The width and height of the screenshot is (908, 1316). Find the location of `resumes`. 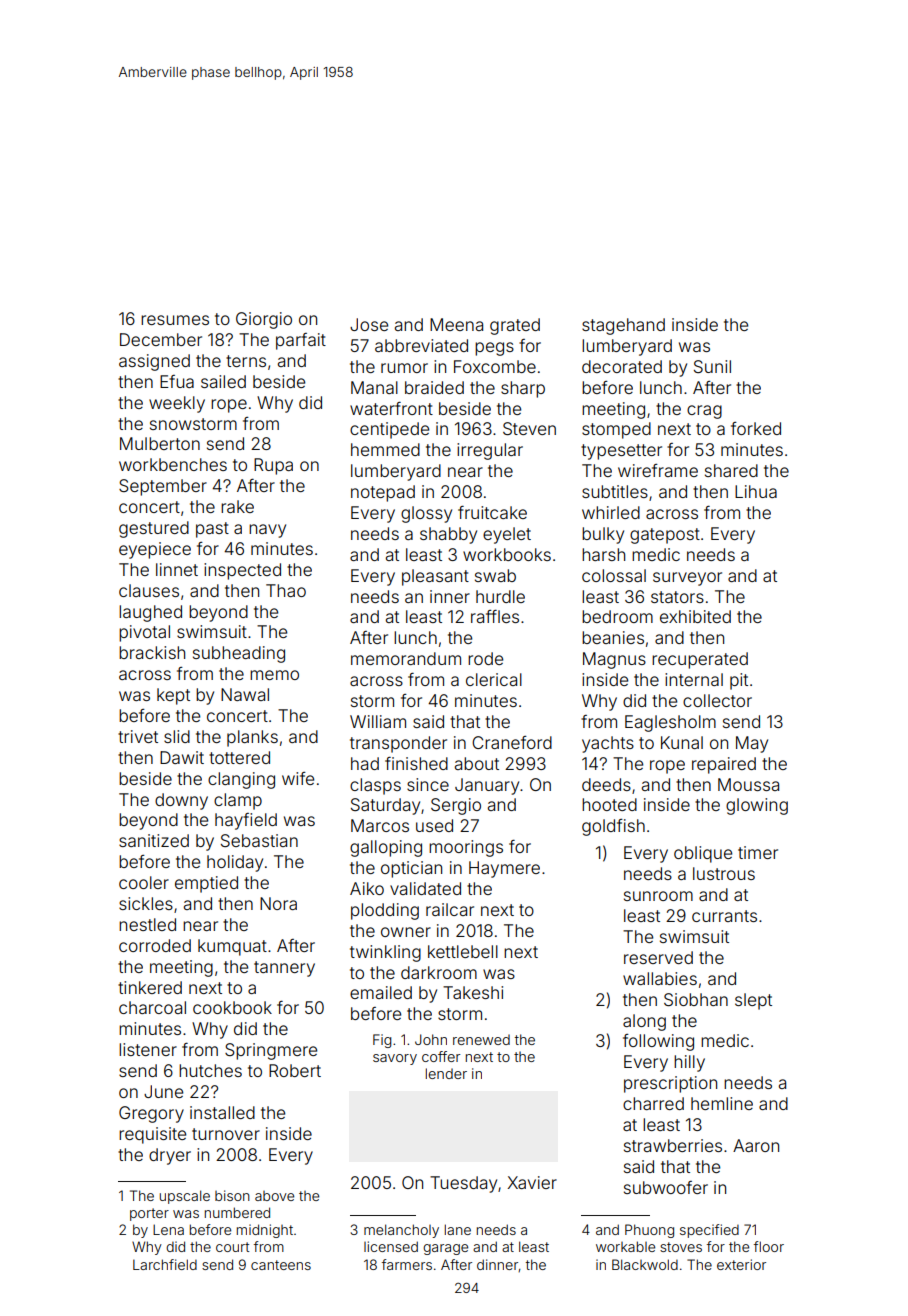

resumes is located at coordinates (175, 320).
